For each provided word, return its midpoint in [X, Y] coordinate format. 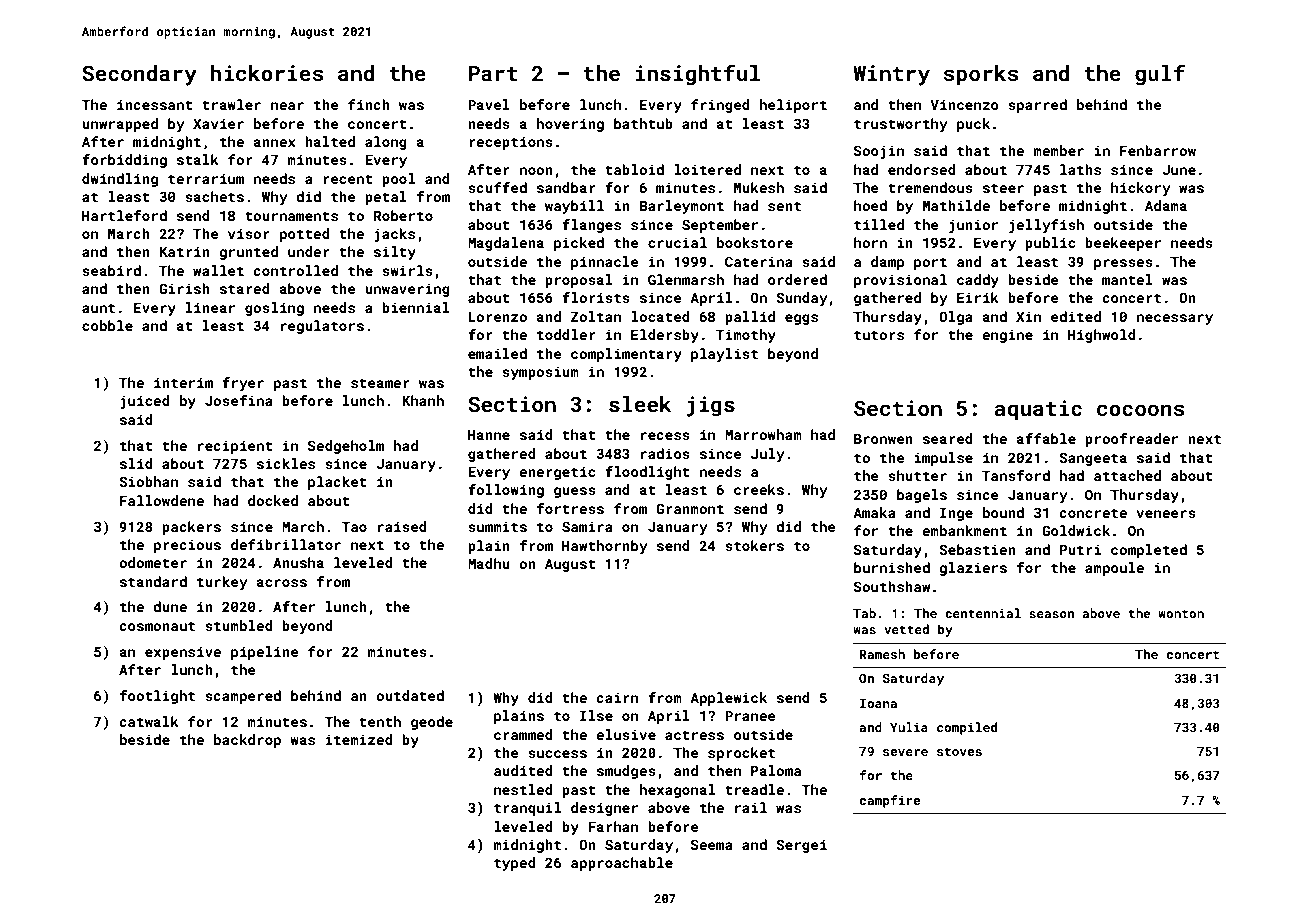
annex [275, 143]
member [1058, 150]
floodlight [647, 473]
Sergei [801, 846]
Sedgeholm [346, 447]
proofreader [1131, 440]
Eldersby [665, 336]
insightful [698, 75]
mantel [1127, 279]
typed [515, 864]
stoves [959, 751]
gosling [274, 309]
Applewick [728, 699]
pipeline [264, 653]
